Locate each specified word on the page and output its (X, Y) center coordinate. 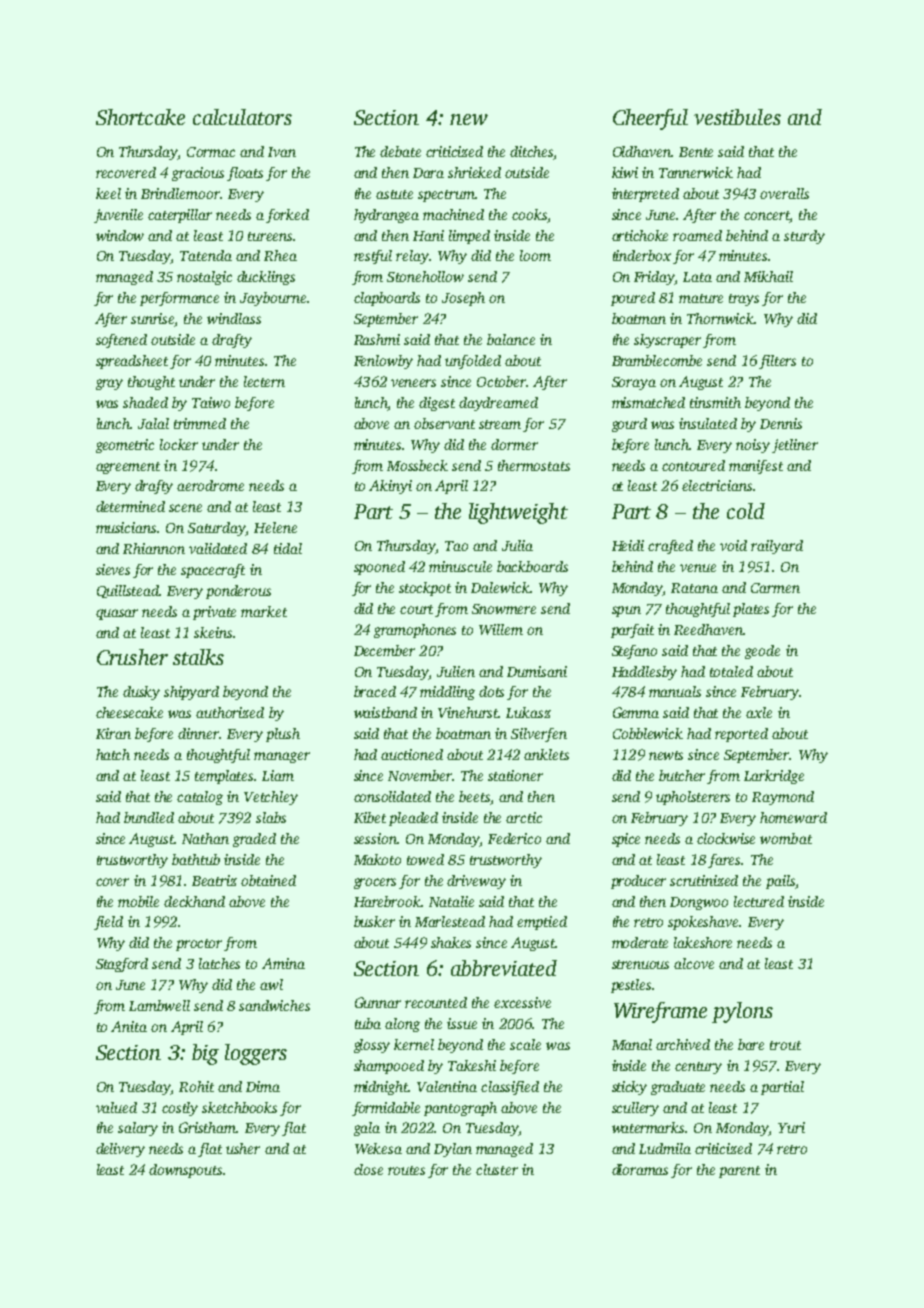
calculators (242, 117)
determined (130, 506)
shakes (451, 942)
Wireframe (660, 1012)
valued (116, 1107)
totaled (731, 671)
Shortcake (140, 117)
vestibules (737, 117)
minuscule (460, 566)
